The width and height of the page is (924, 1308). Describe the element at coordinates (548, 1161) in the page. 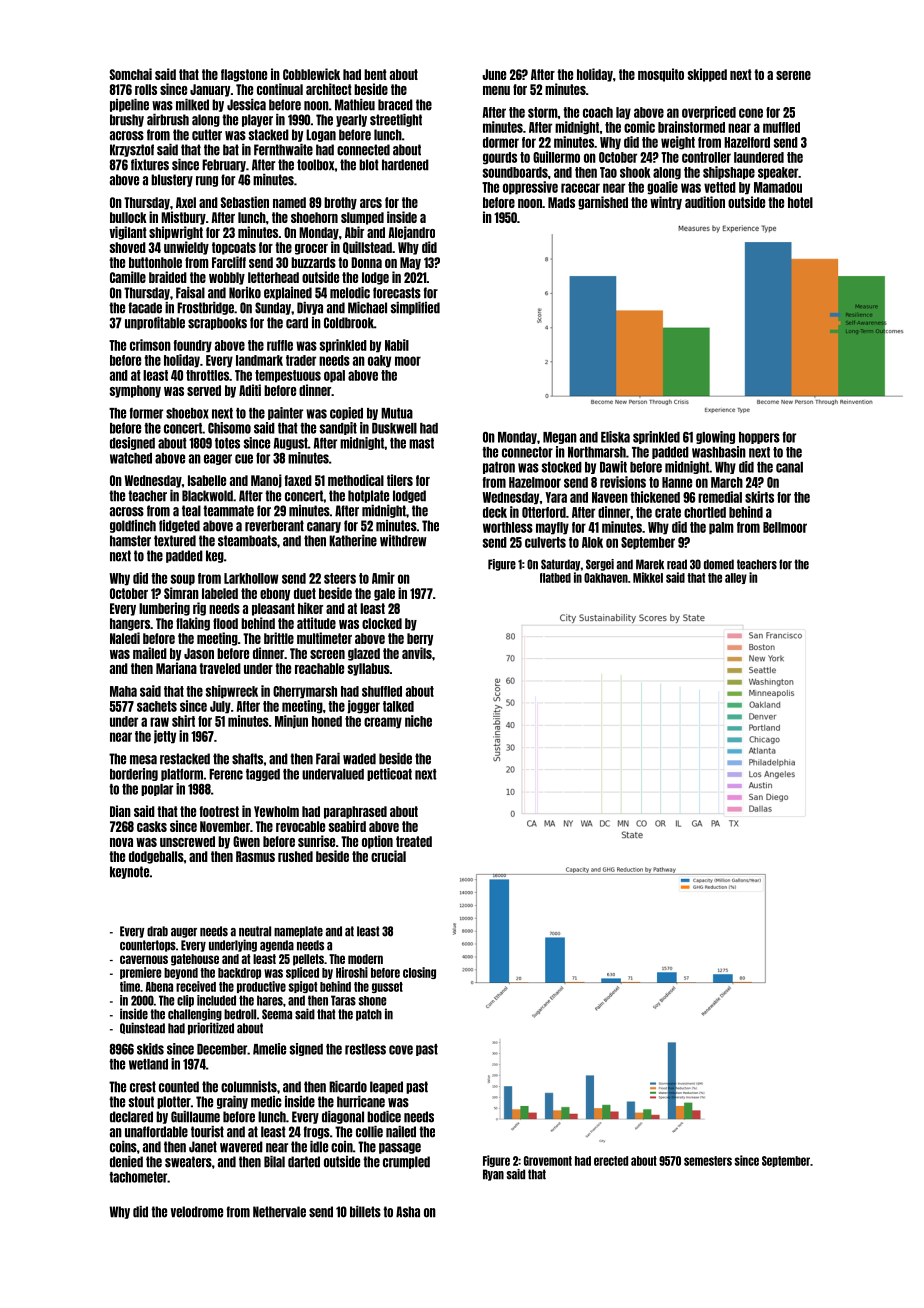

I see `Grovemont` at that location.
